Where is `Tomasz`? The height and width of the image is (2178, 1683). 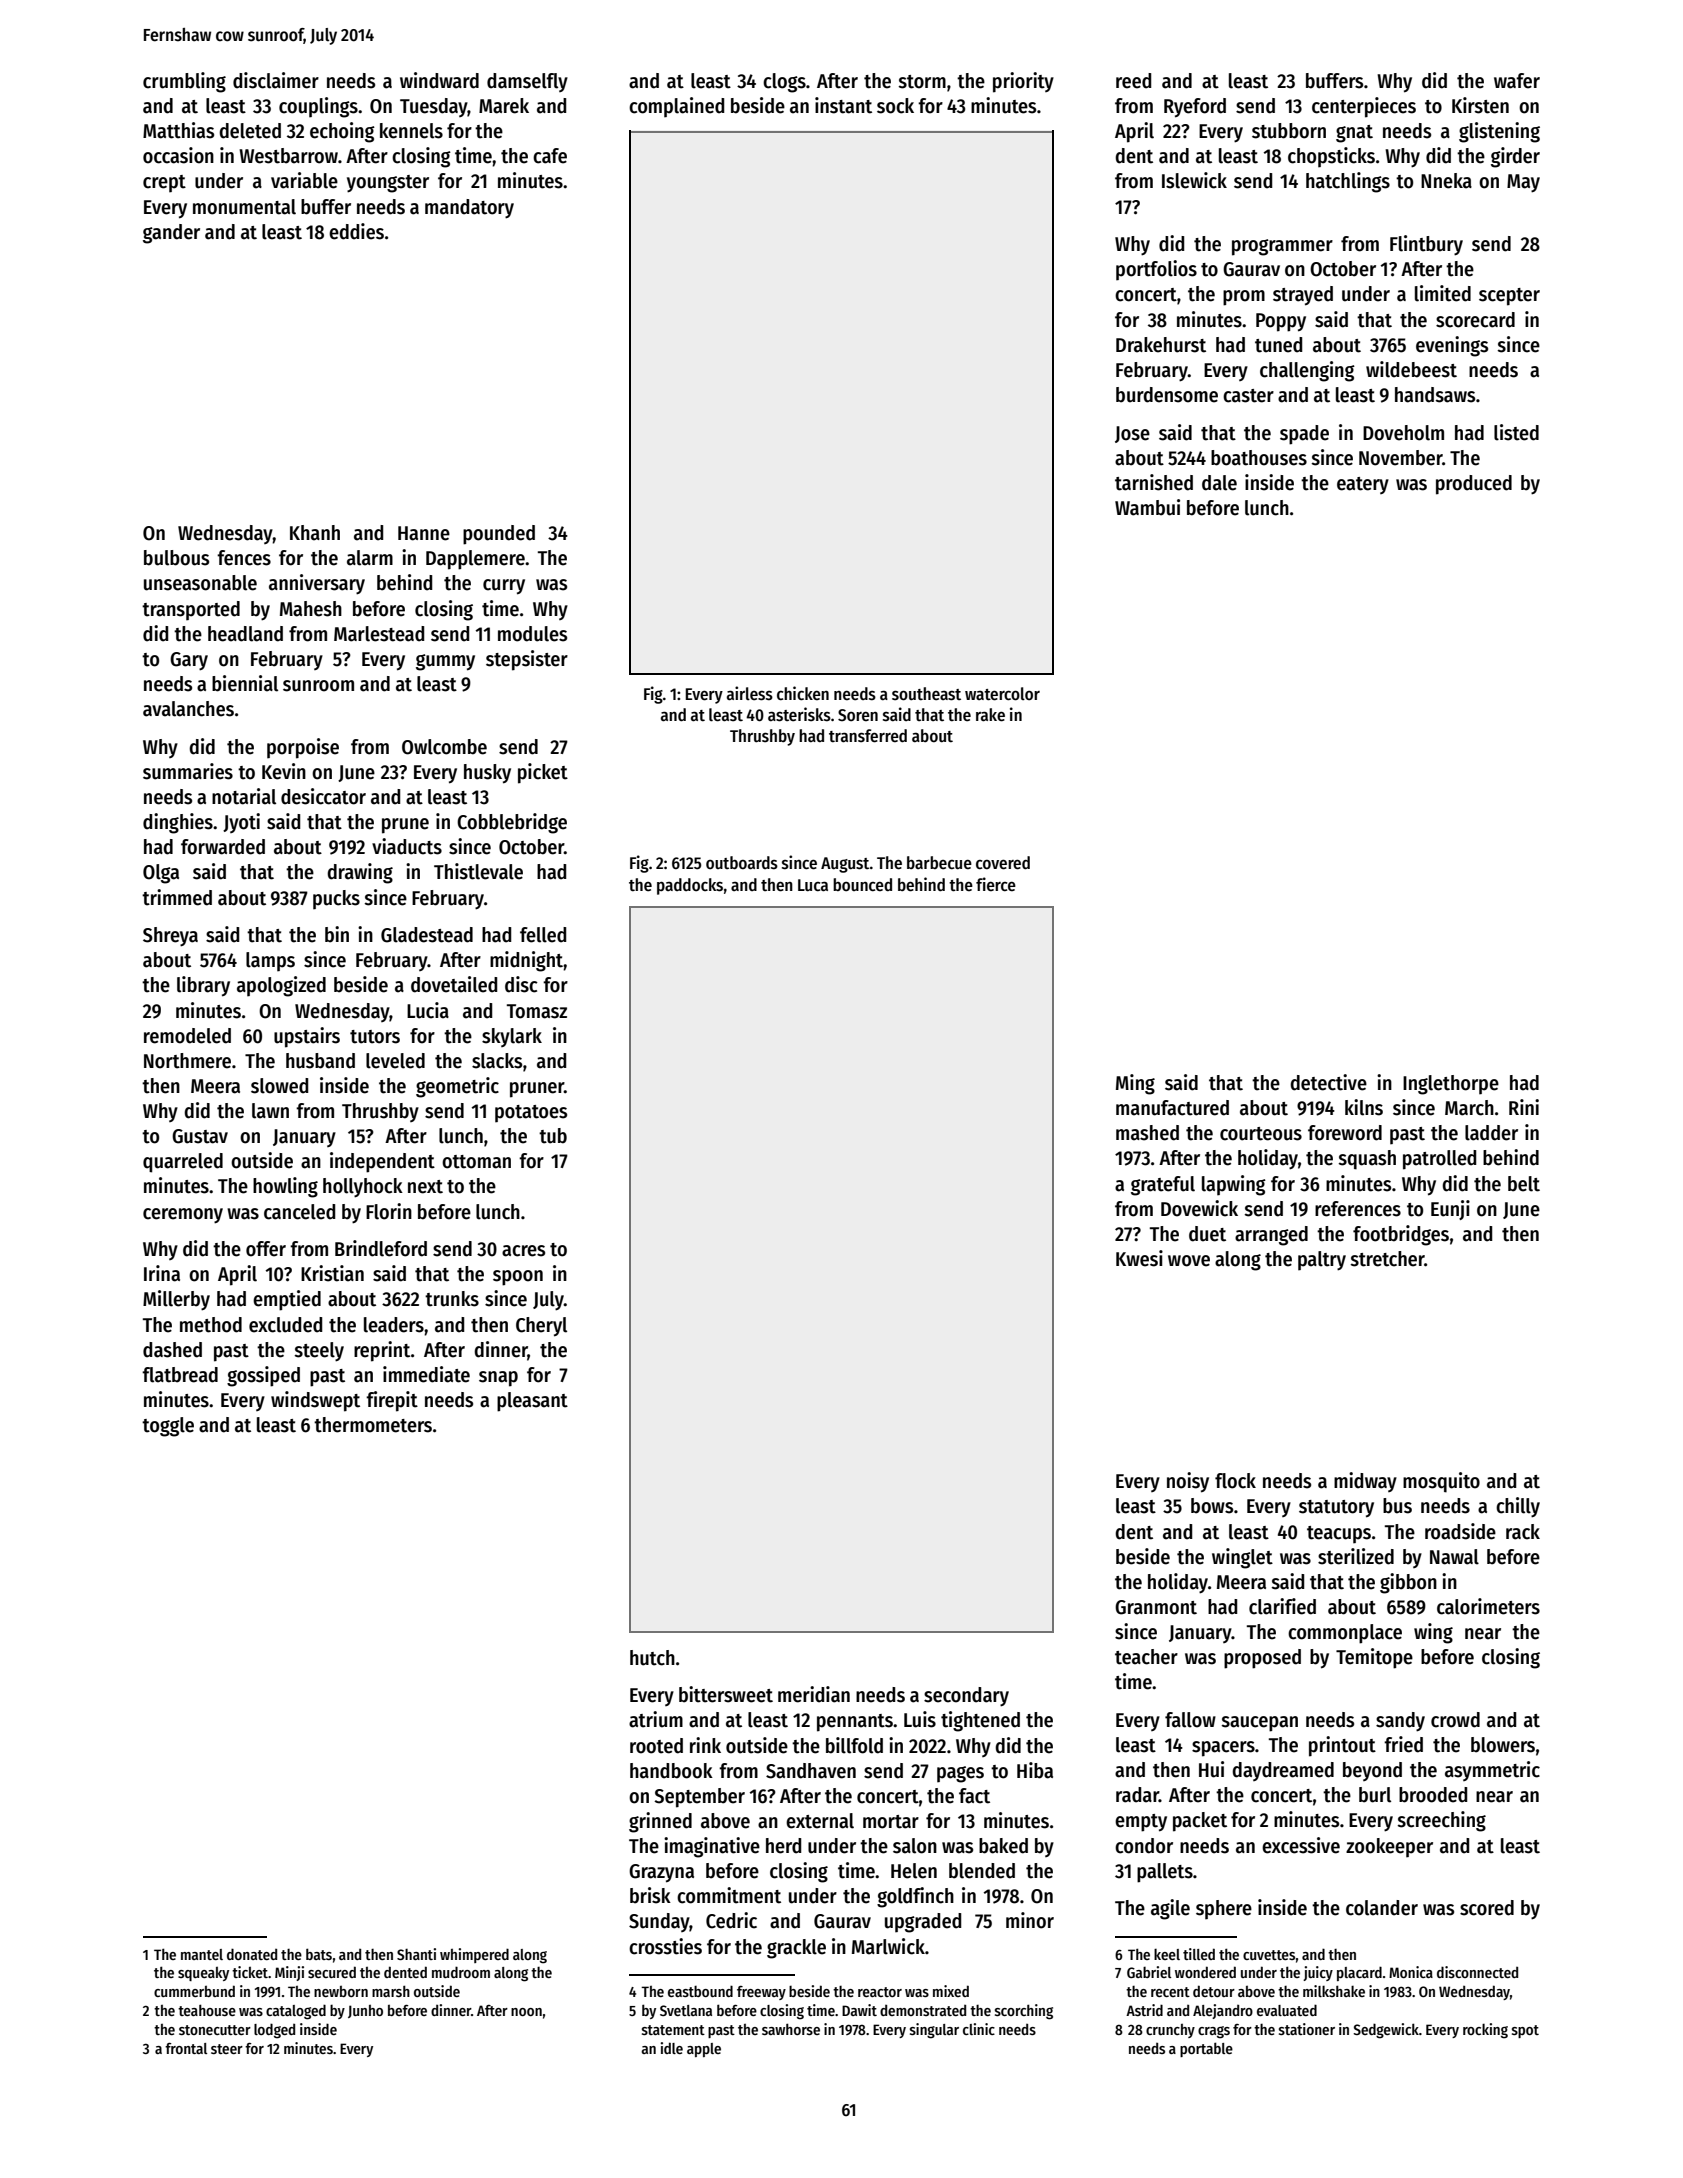 Tomasz is located at coordinates (537, 1011).
